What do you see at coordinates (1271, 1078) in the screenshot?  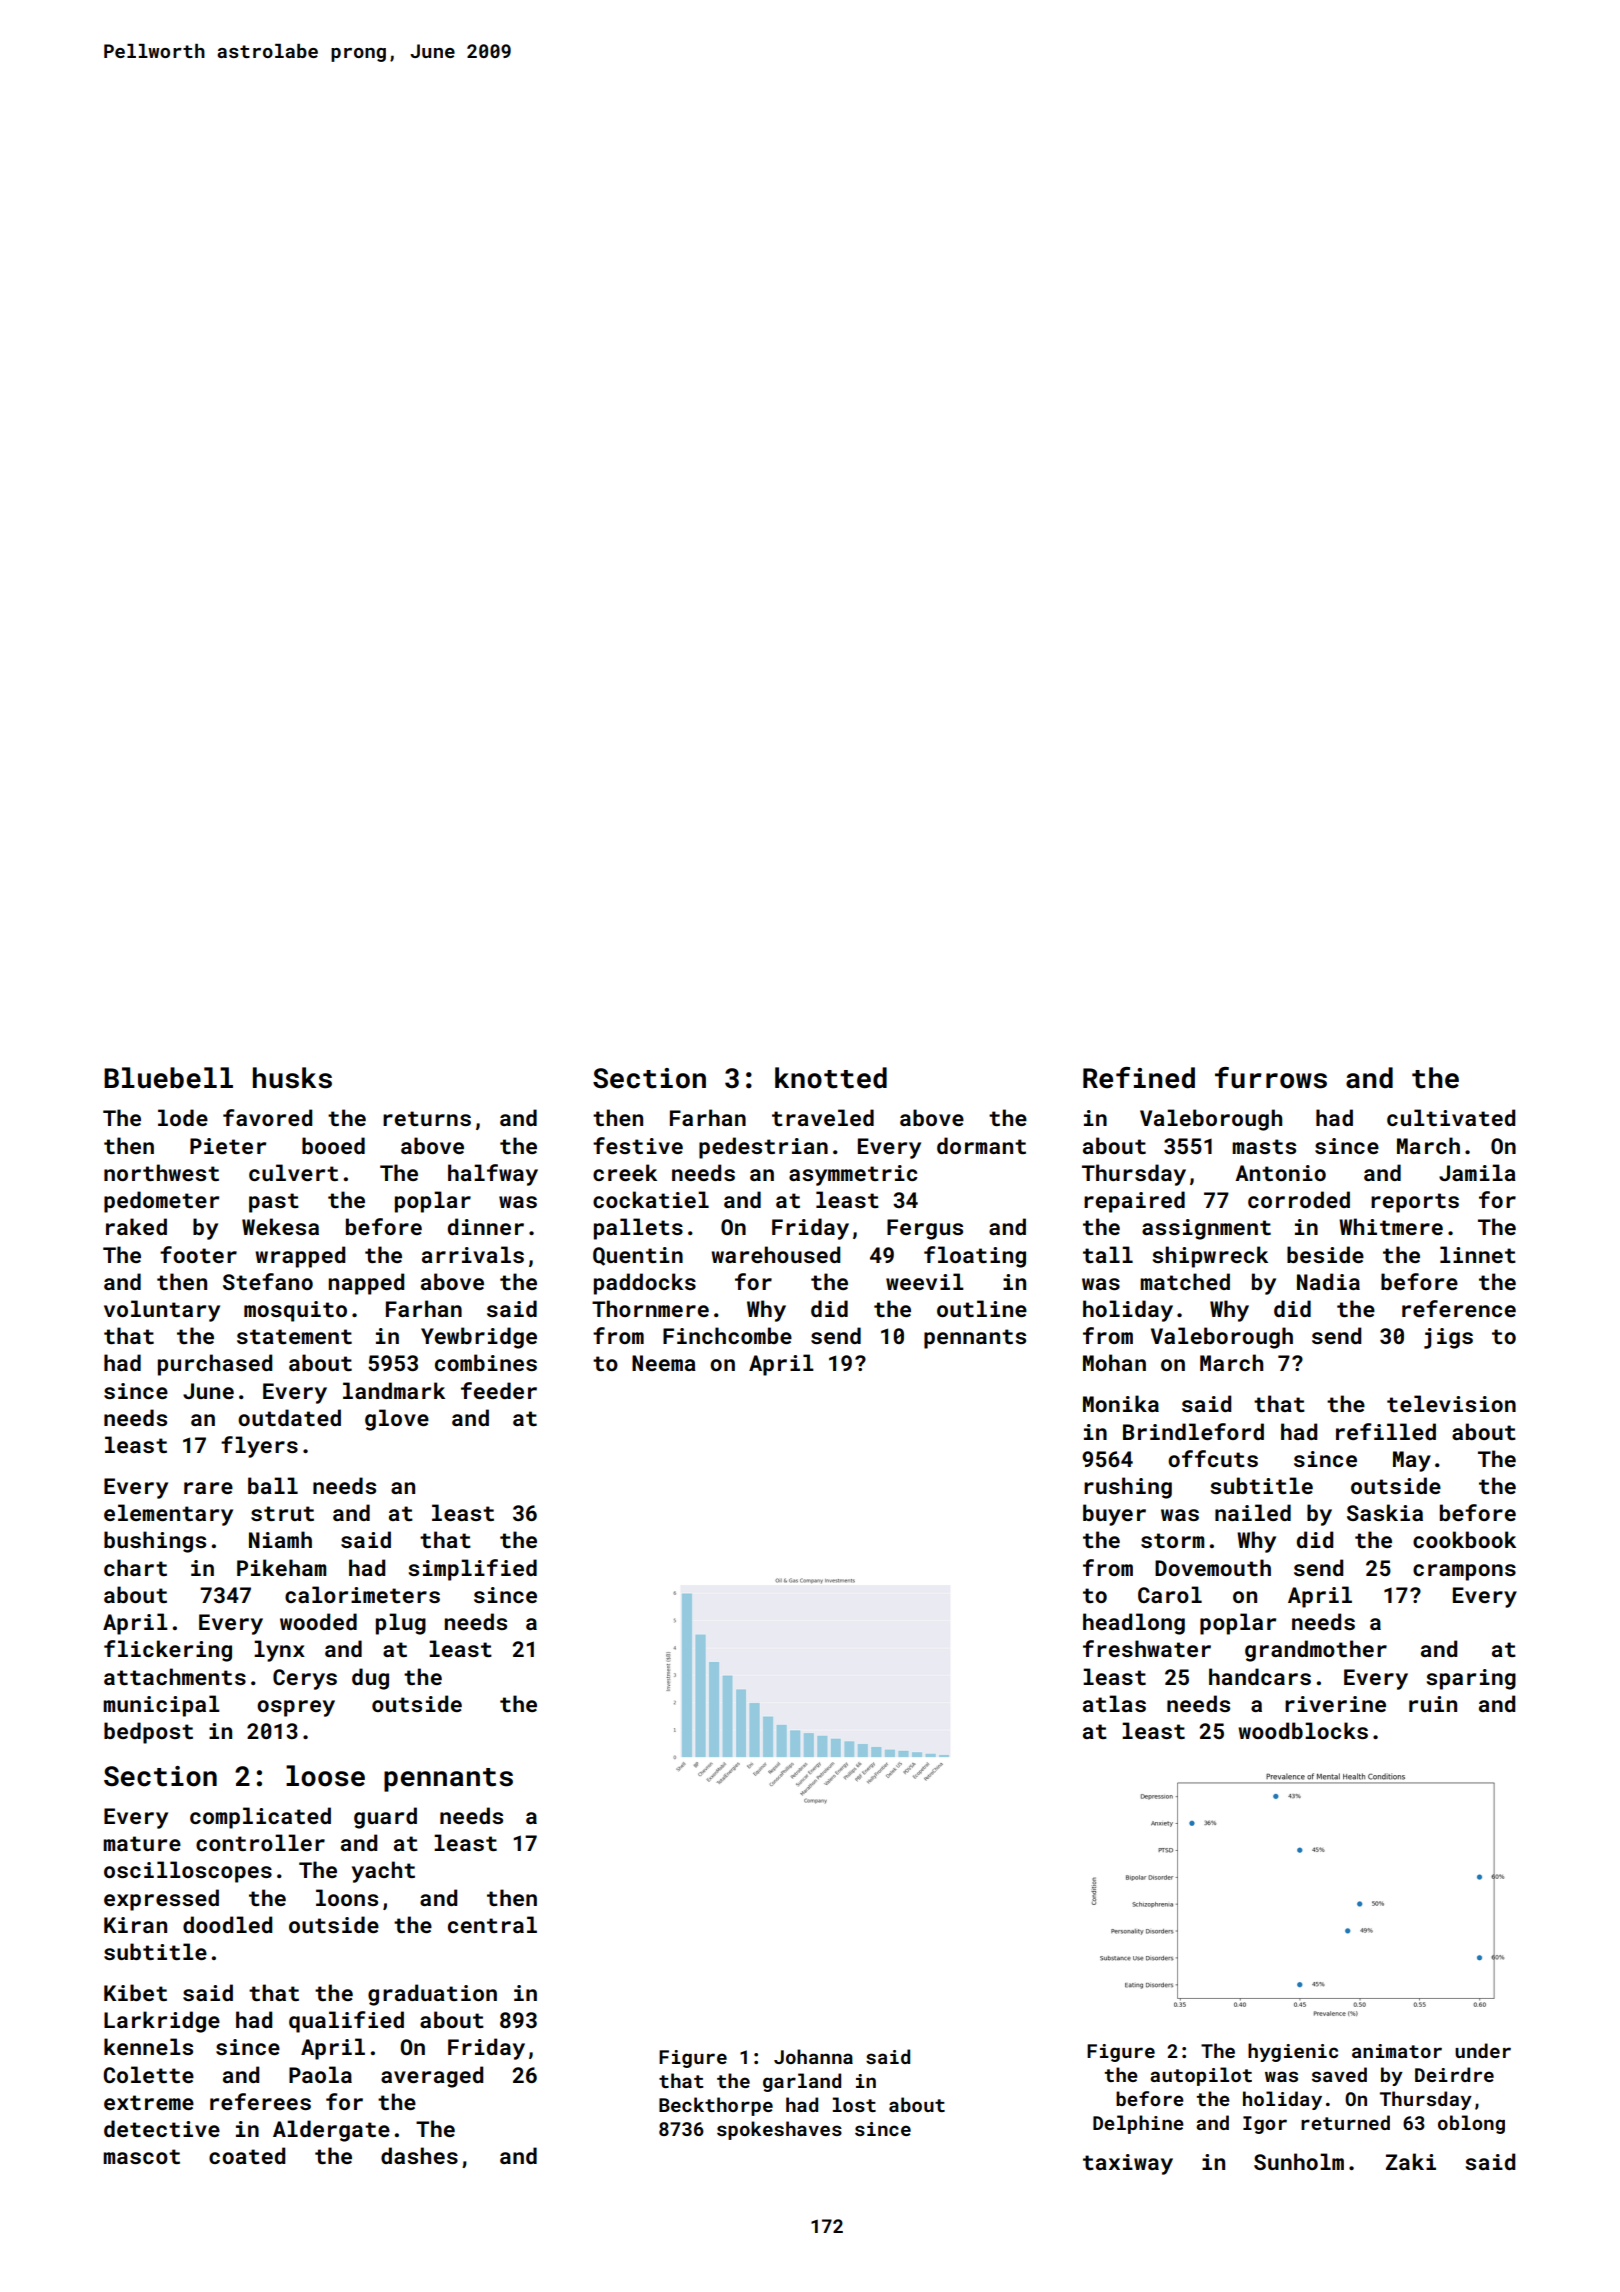 I see `furrows` at bounding box center [1271, 1078].
